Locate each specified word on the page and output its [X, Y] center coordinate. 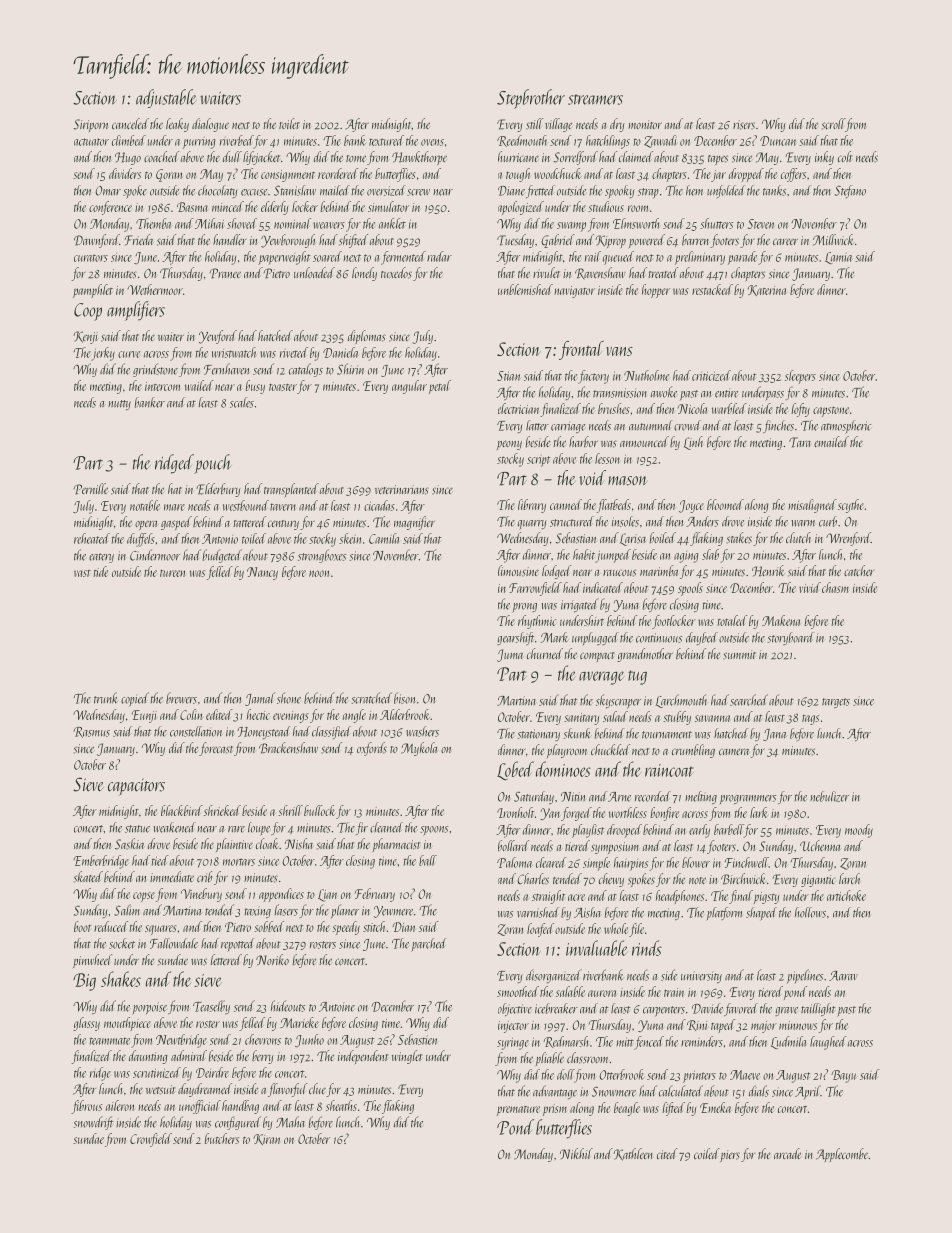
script [539, 461]
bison [404, 698]
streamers [595, 99]
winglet [407, 1057]
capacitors [136, 787]
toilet [289, 123]
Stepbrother [531, 99]
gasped [176, 523]
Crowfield [151, 1140]
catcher [859, 570]
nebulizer [829, 796]
